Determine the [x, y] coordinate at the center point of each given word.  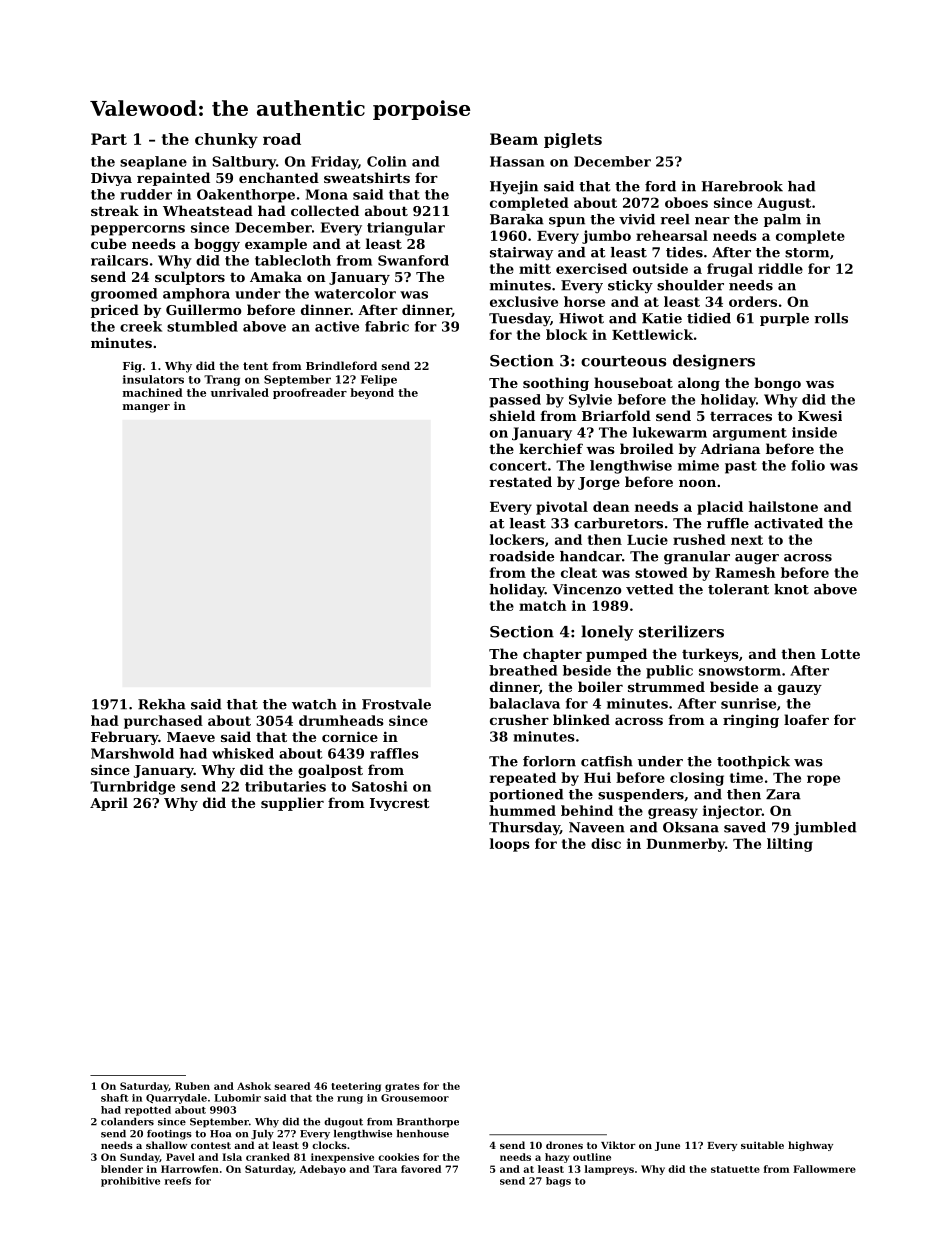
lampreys [609, 1170]
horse [584, 301]
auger [757, 559]
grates [402, 1087]
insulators [153, 379]
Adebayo [323, 1170]
